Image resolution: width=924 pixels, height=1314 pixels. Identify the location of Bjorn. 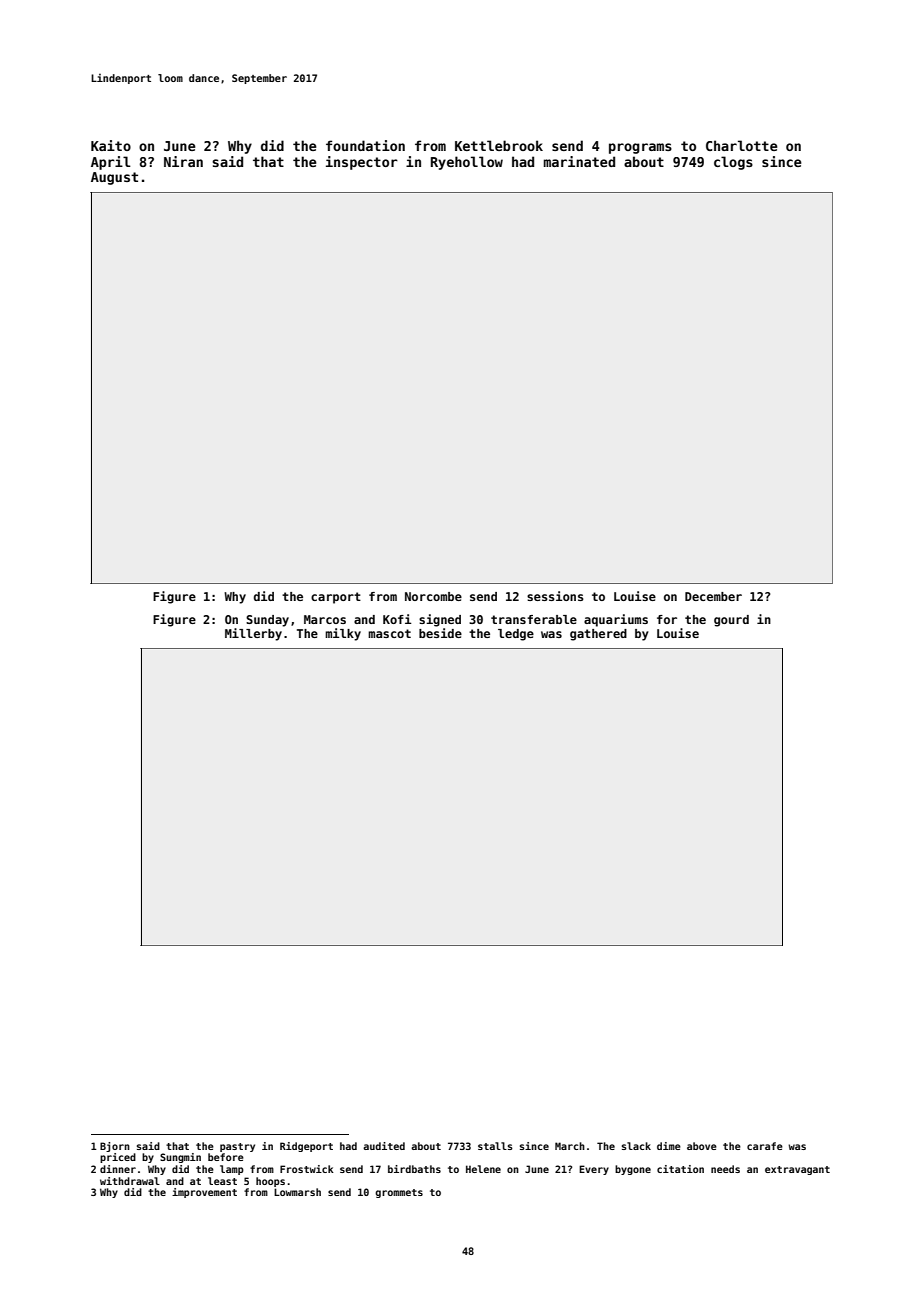
(115, 1147).
